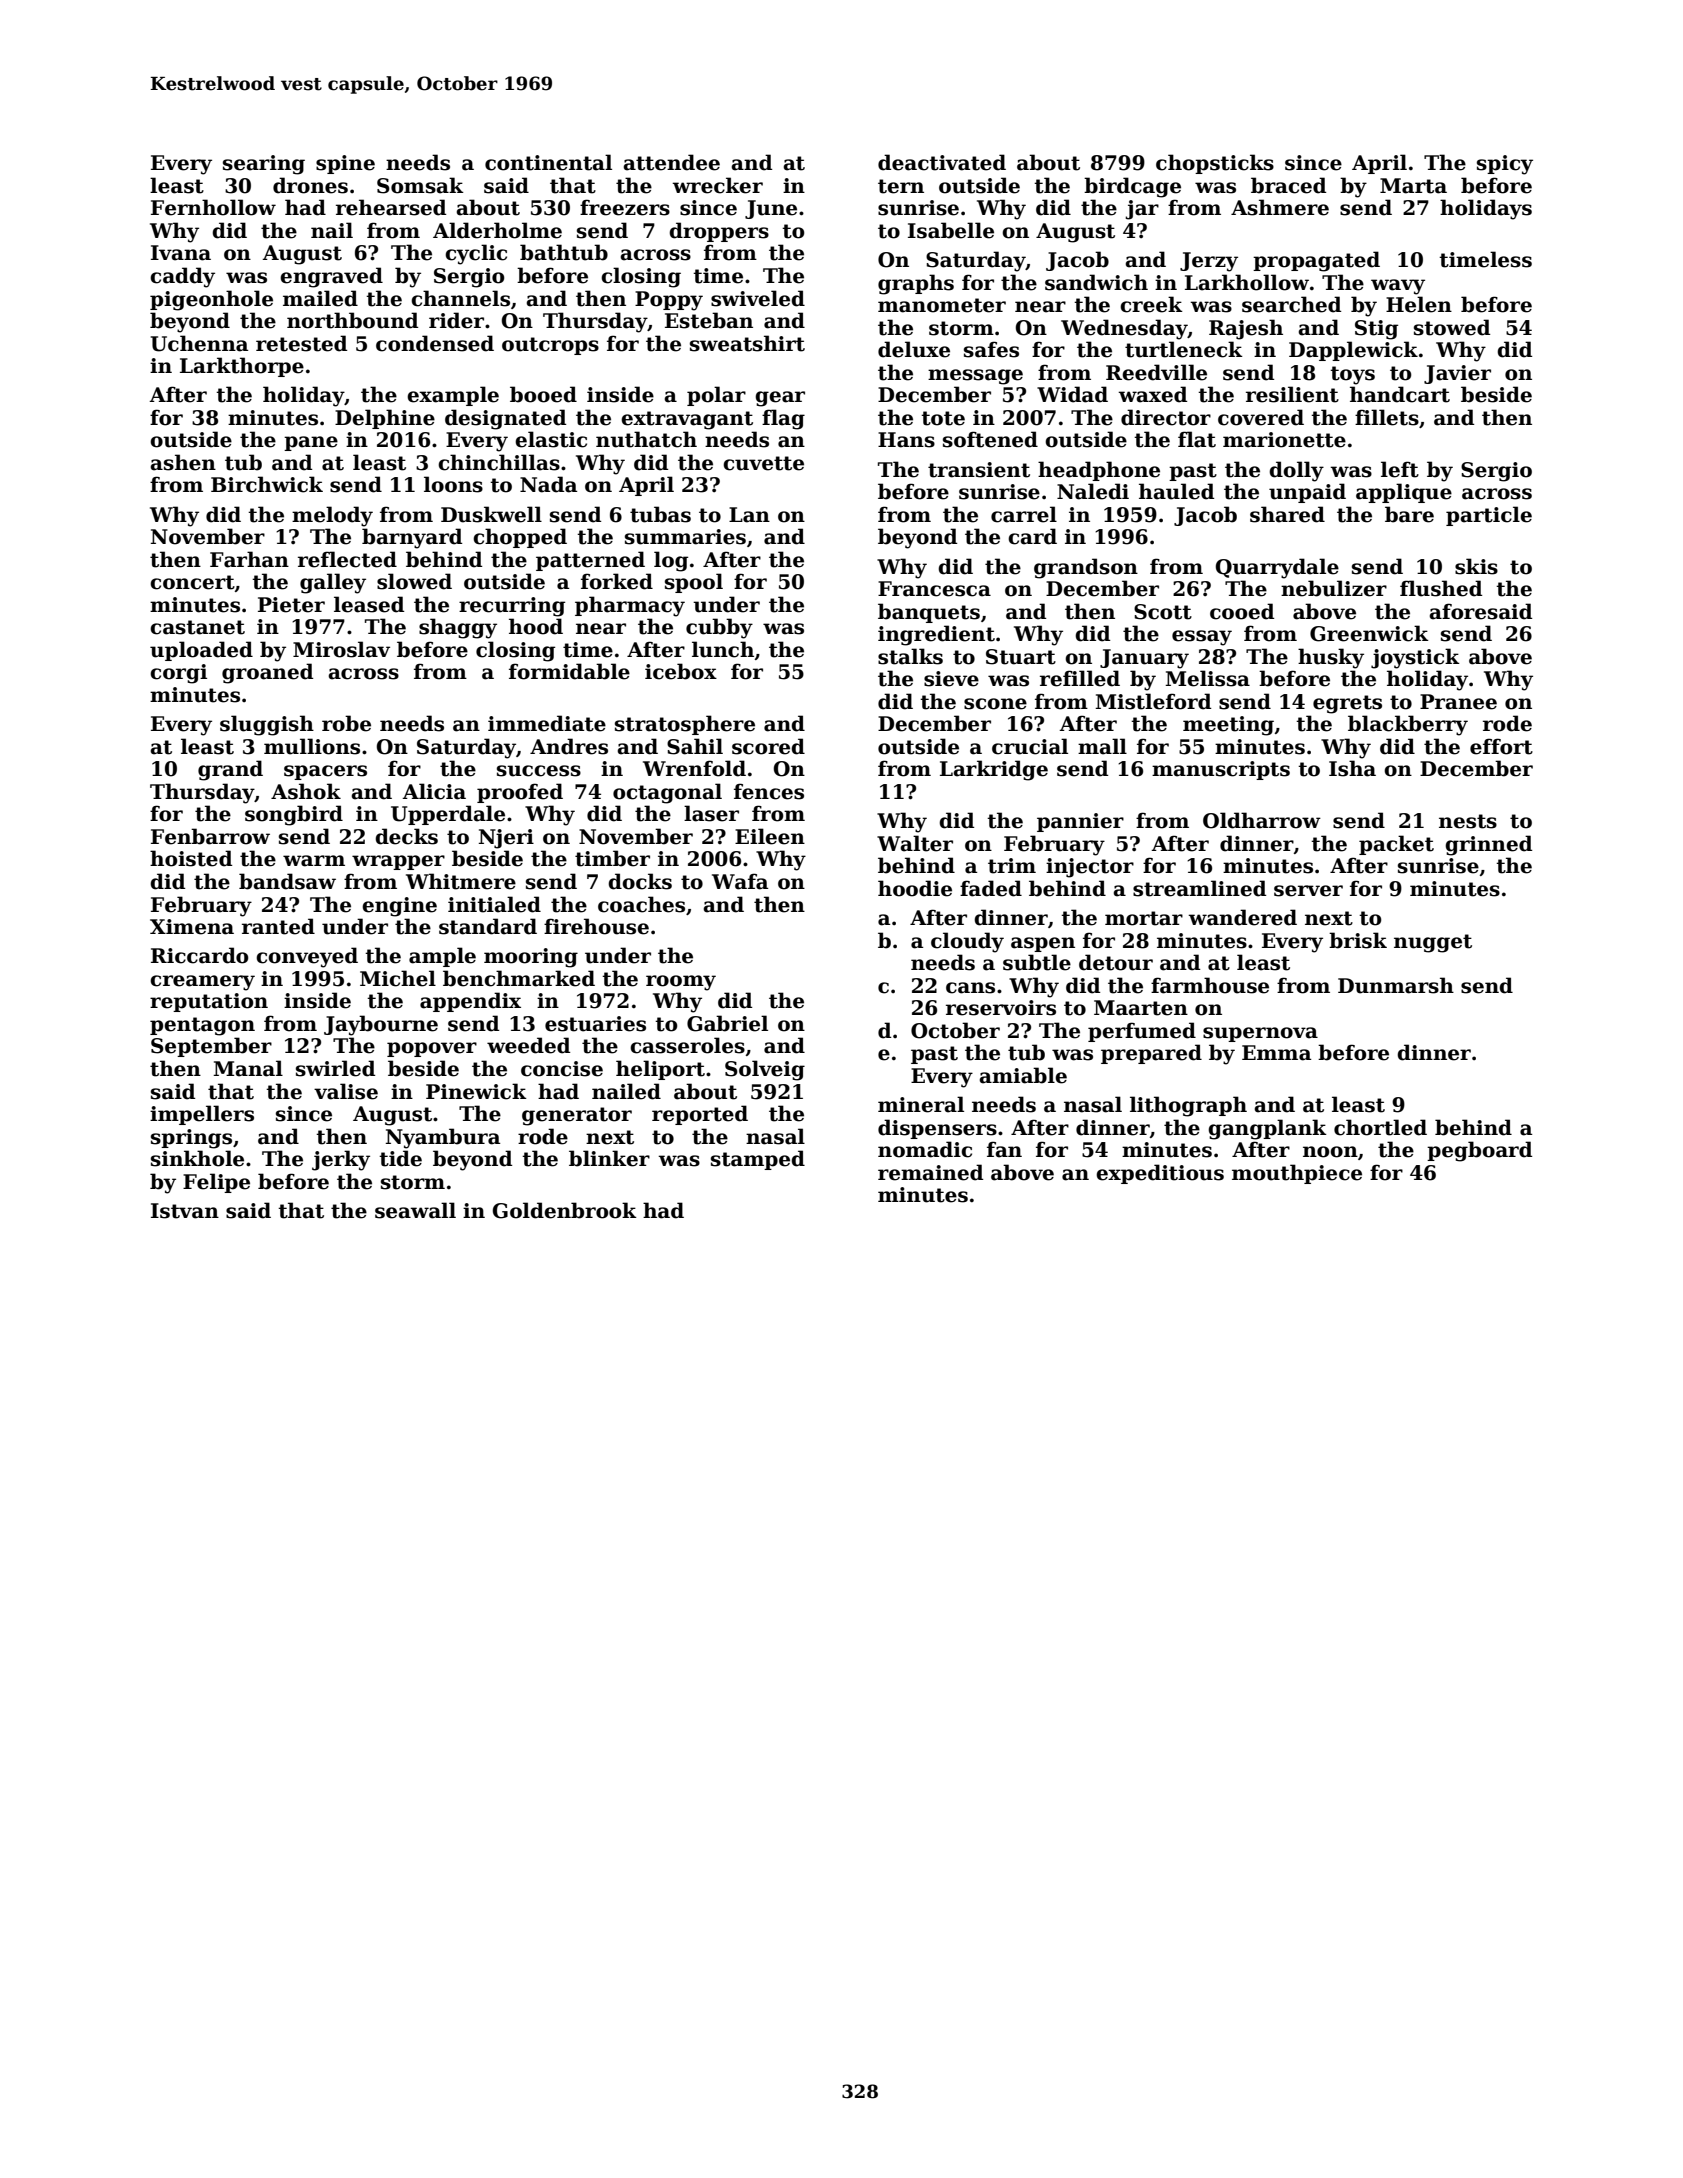  What do you see at coordinates (740, 881) in the document?
I see `Wafa` at bounding box center [740, 881].
